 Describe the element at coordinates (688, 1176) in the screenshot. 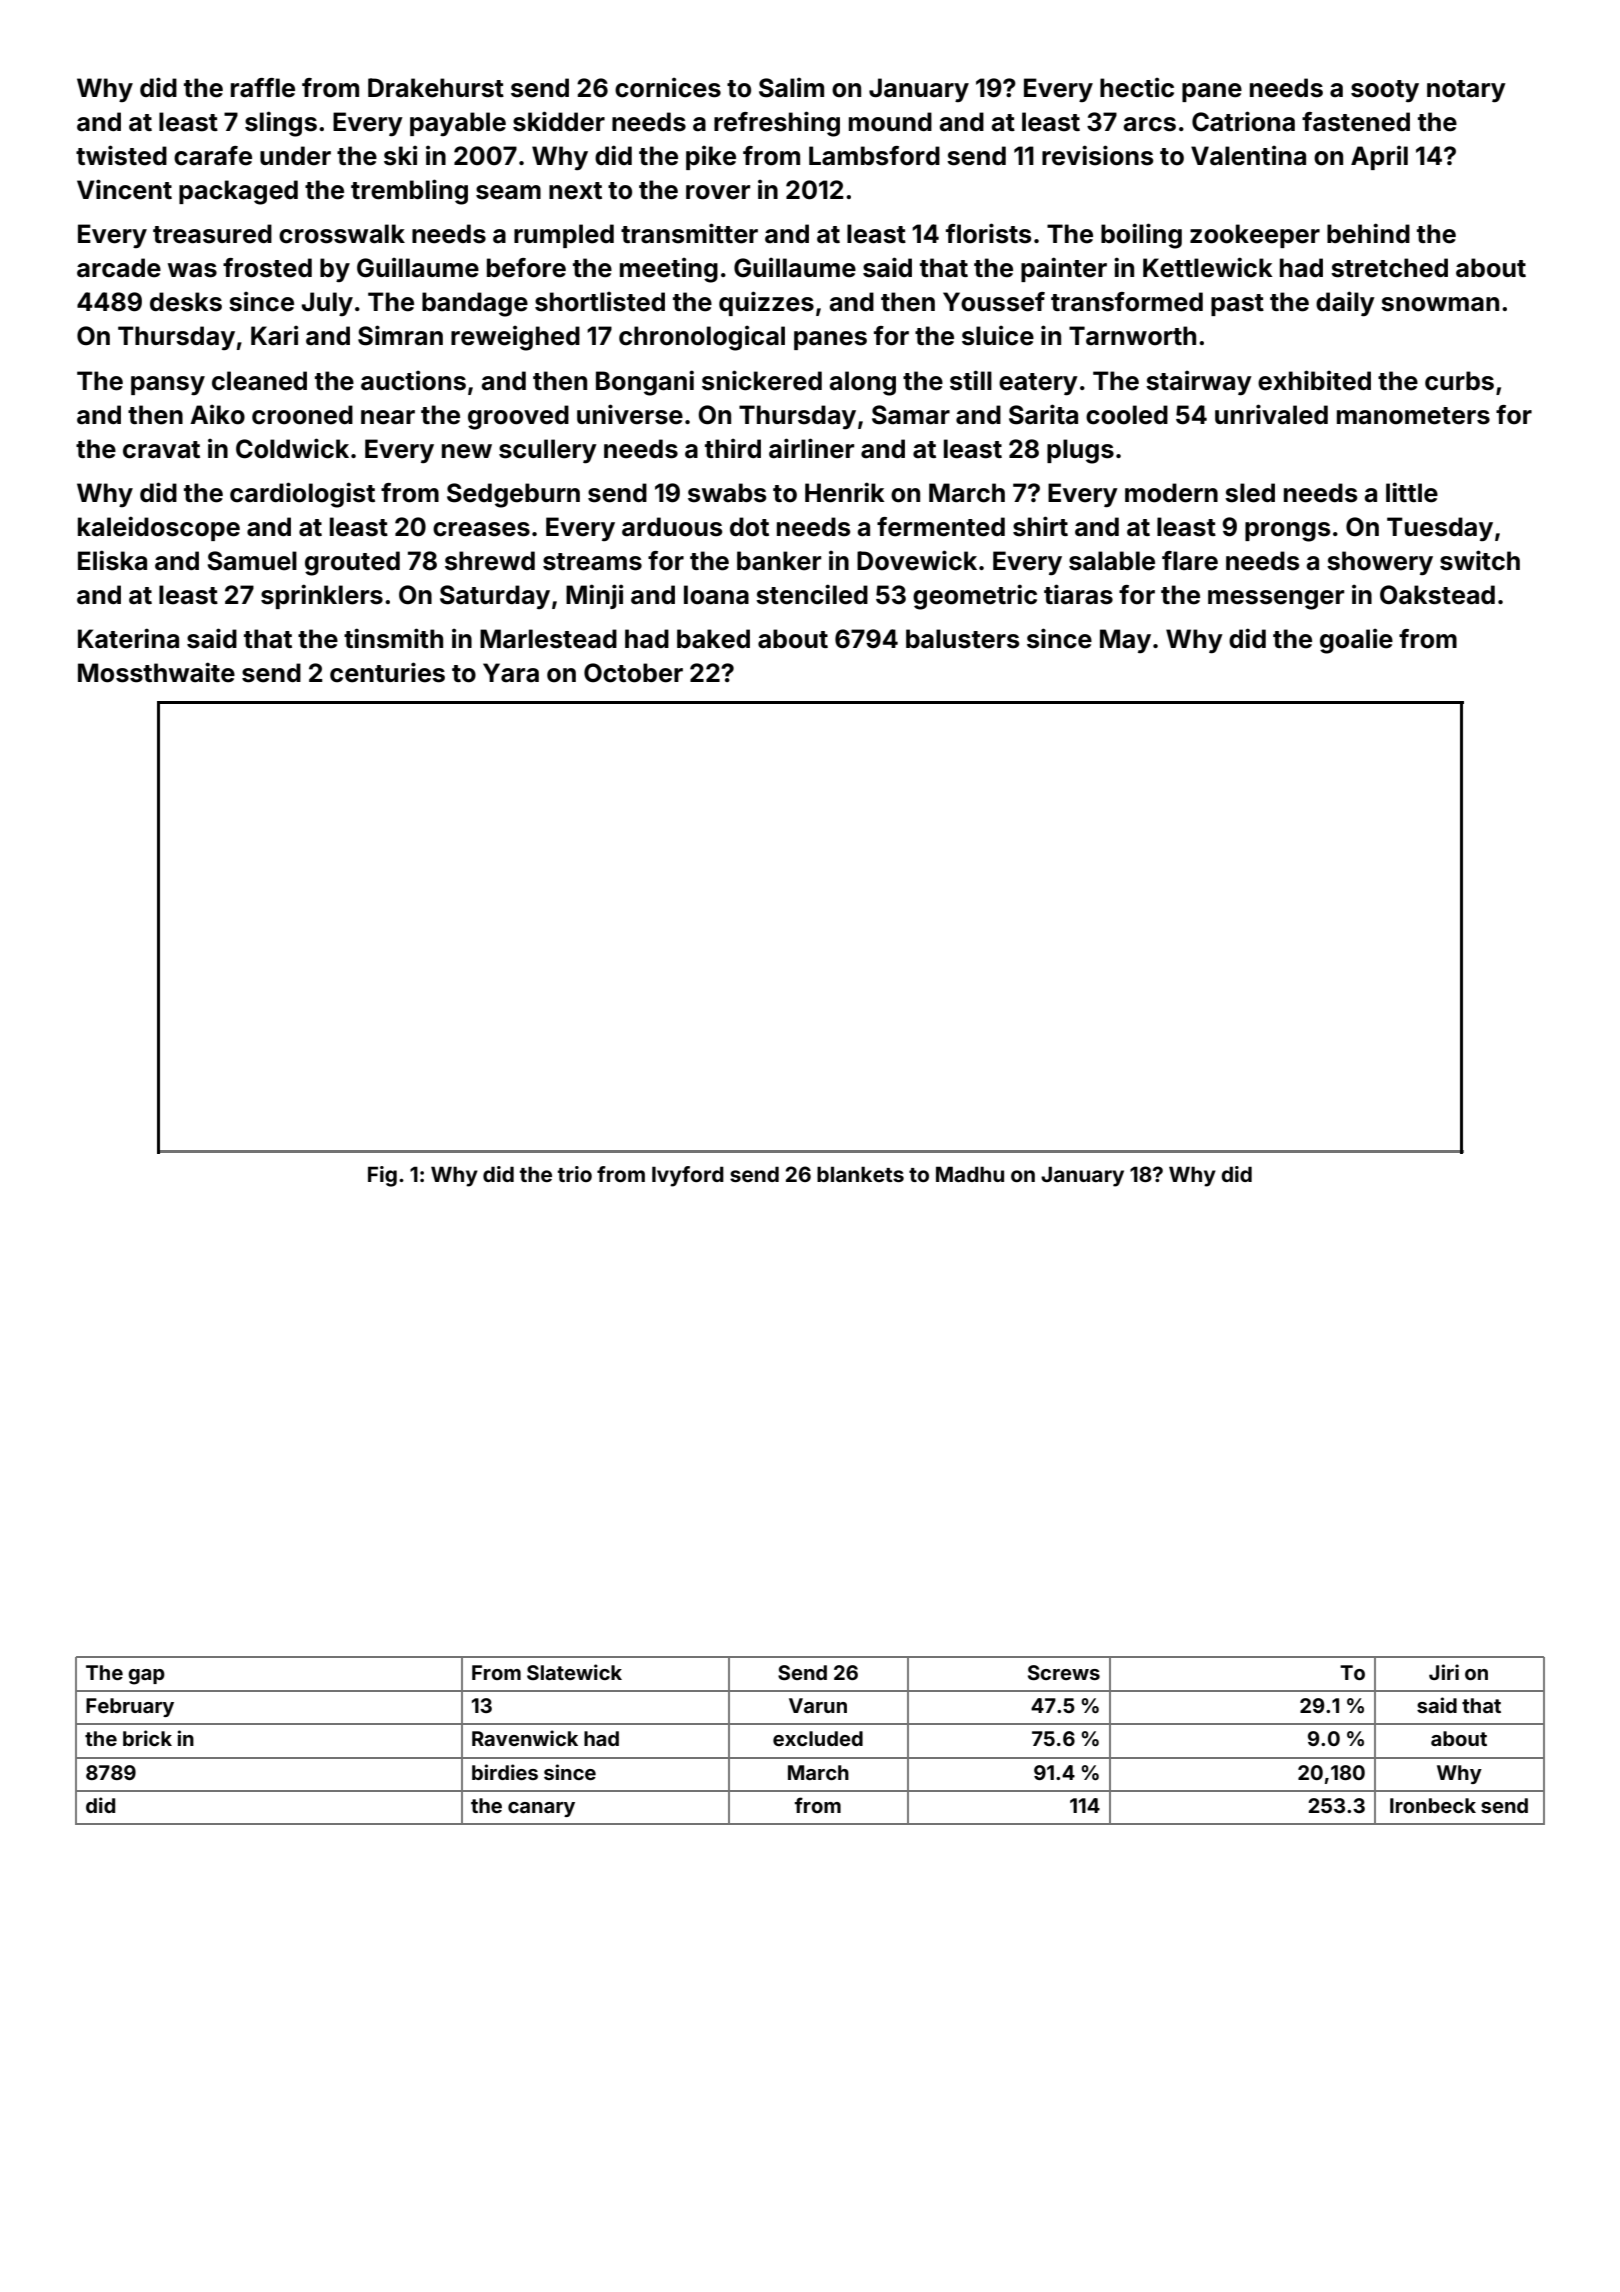

I see `Ivyford` at that location.
